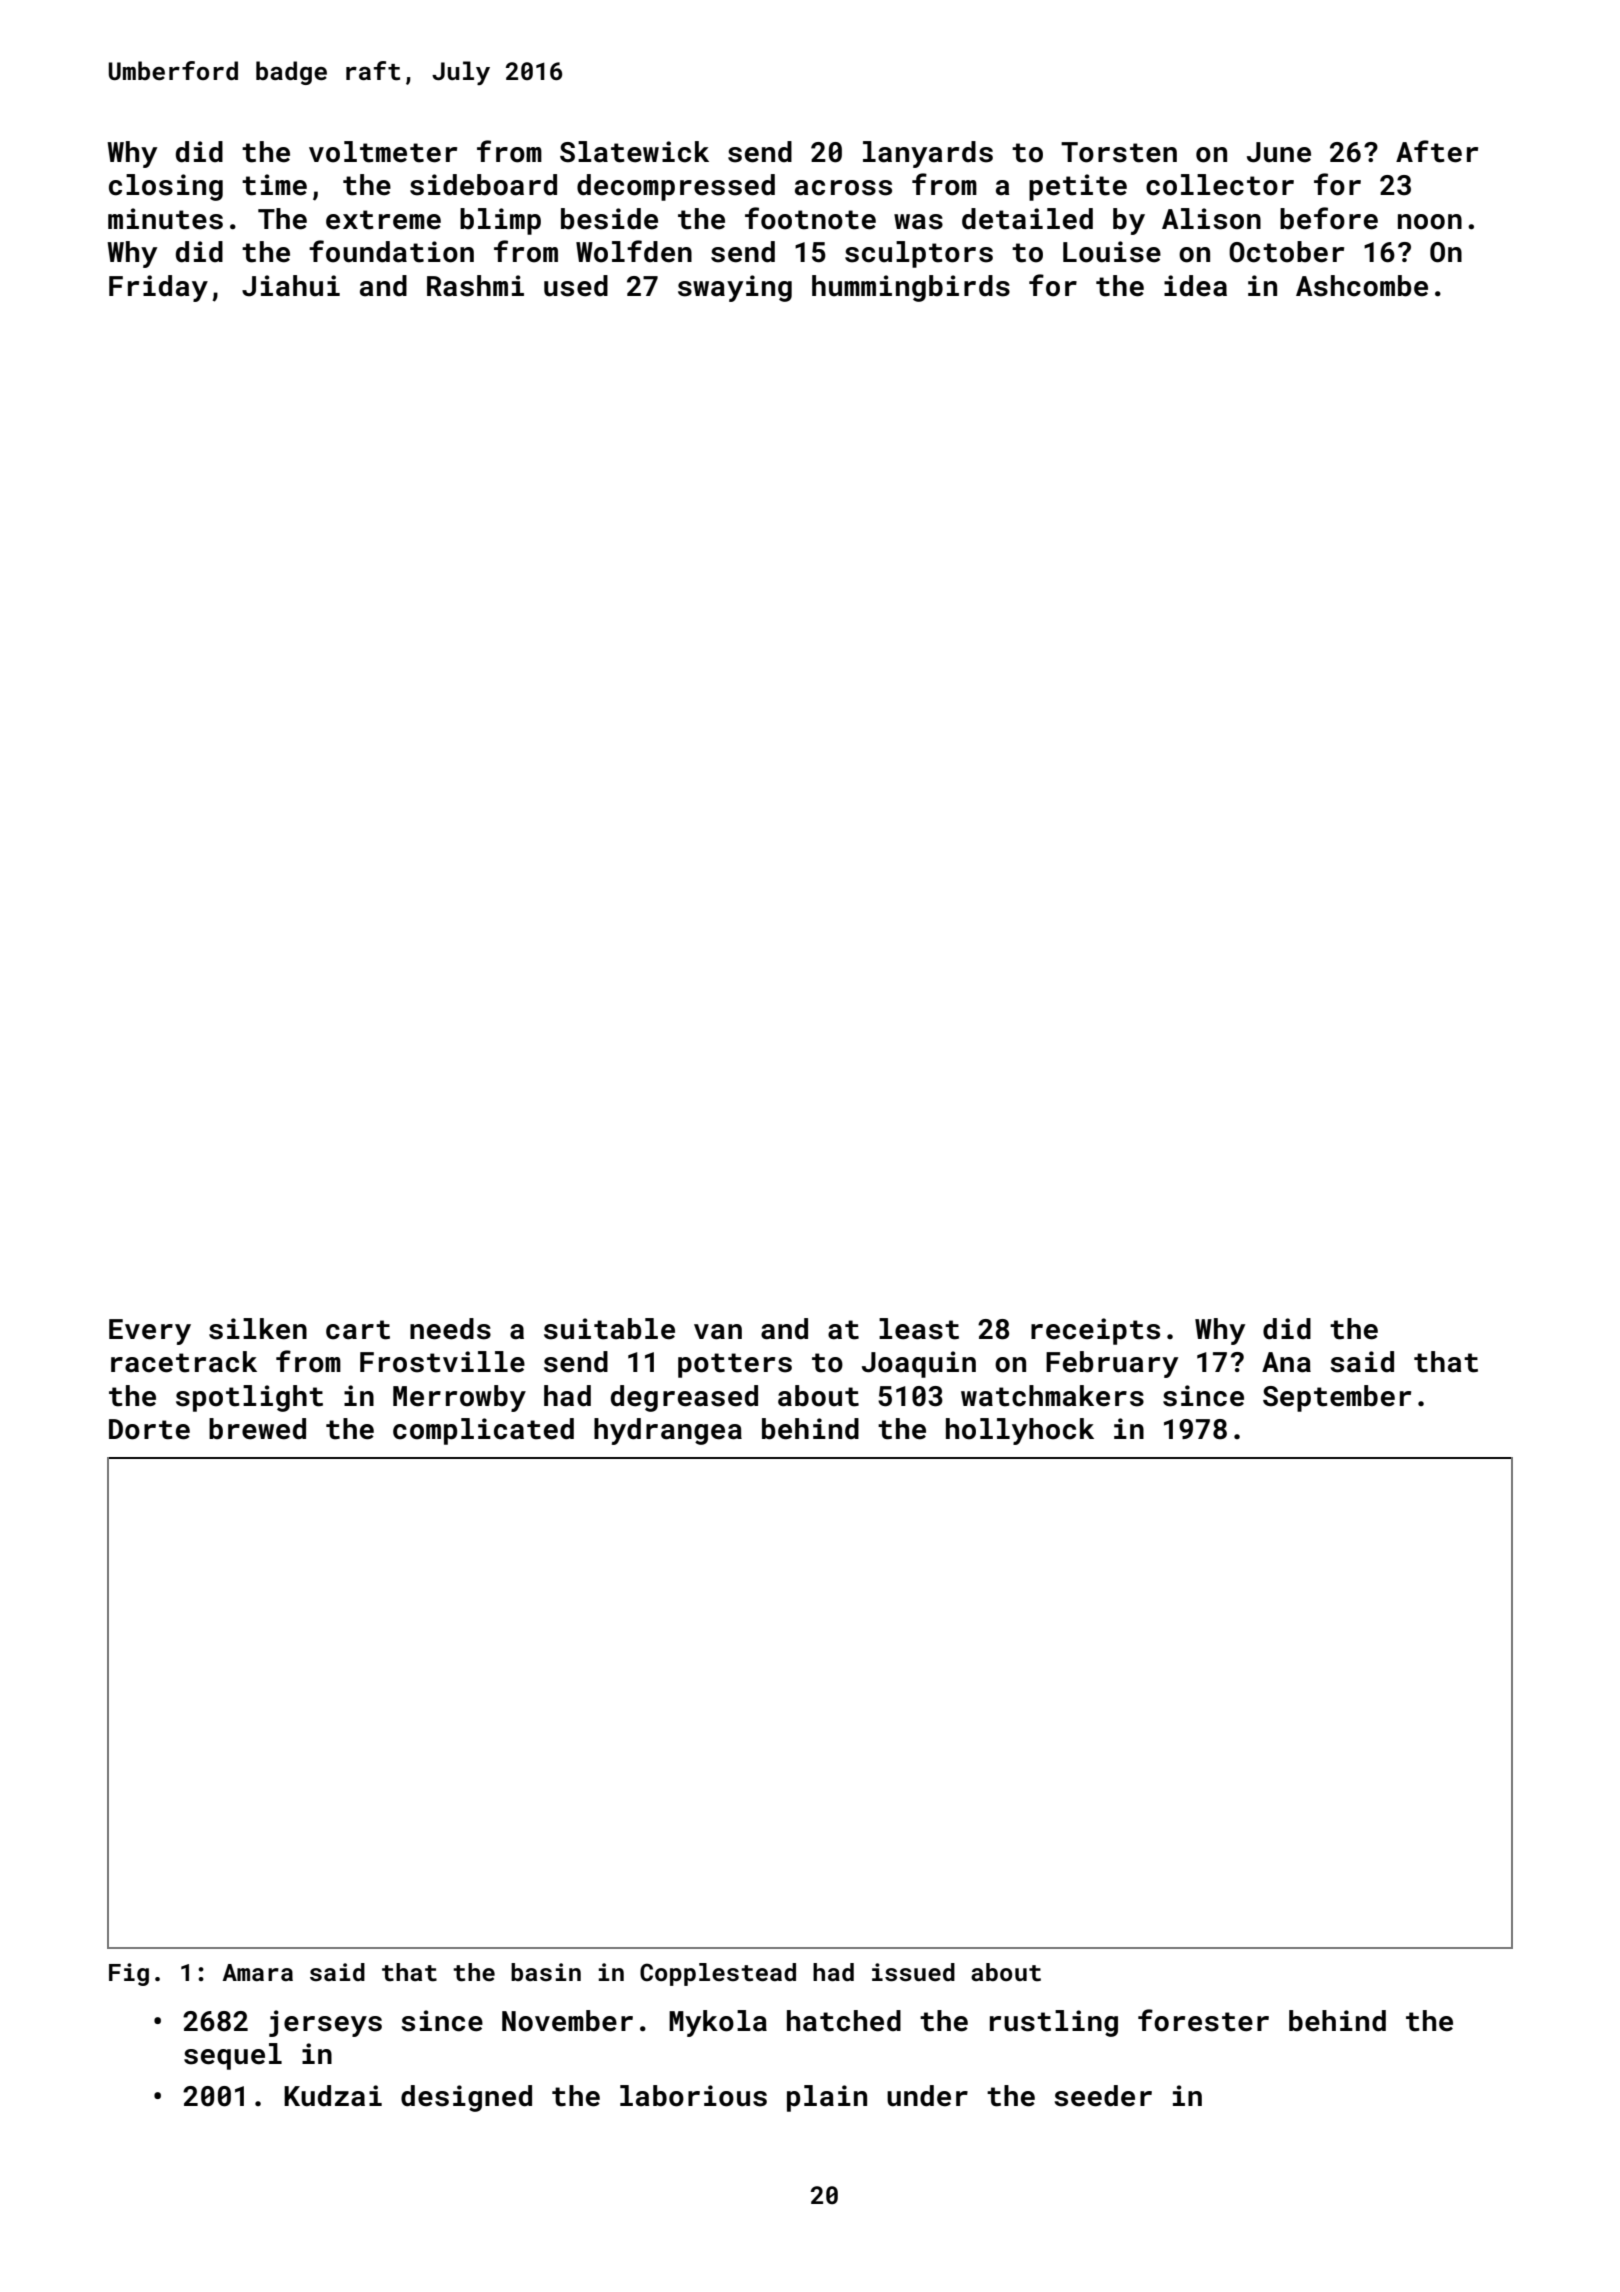 This screenshot has height=2292, width=1620. I want to click on idea, so click(1195, 286).
